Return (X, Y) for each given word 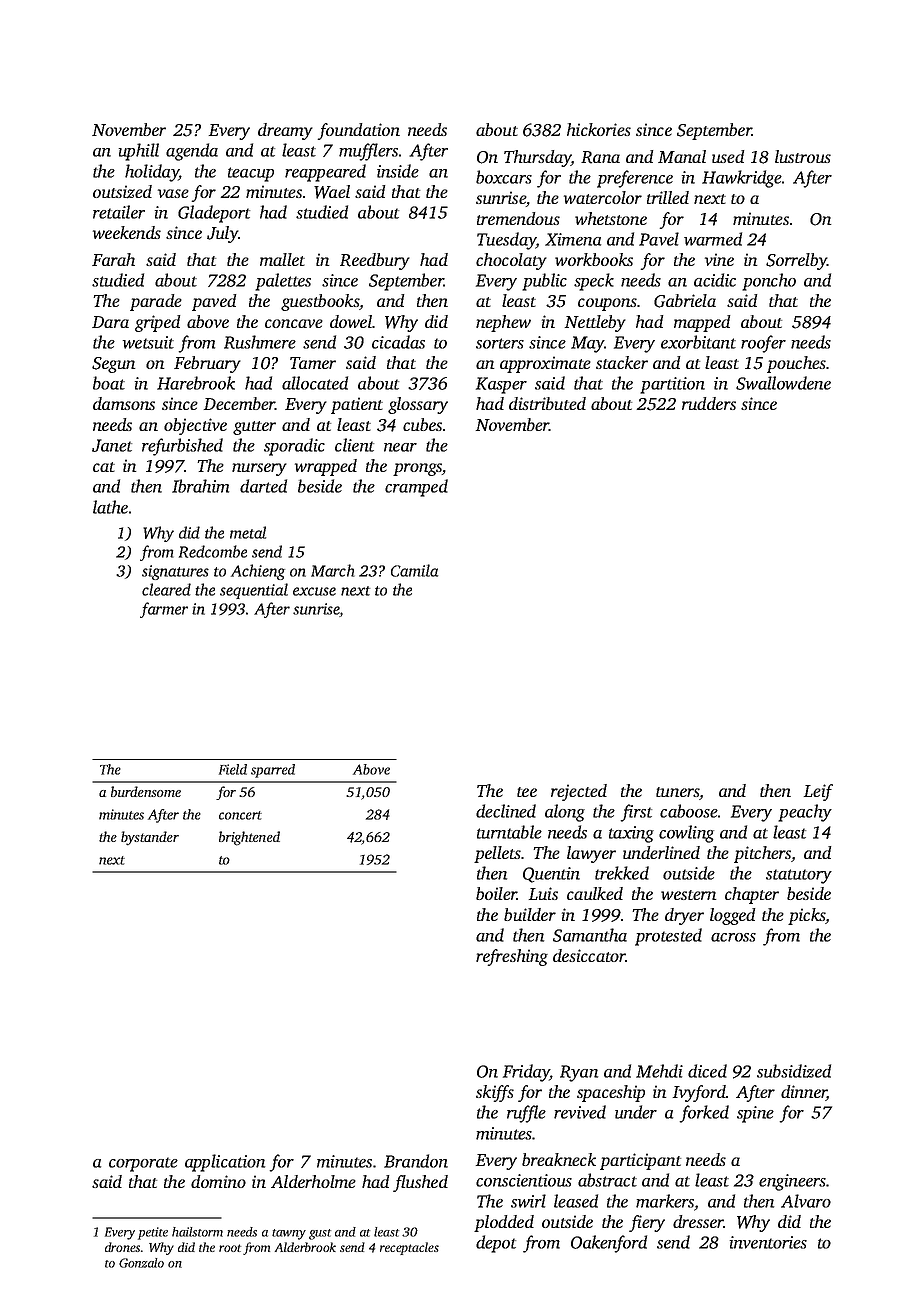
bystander (150, 838)
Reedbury (375, 261)
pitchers (762, 854)
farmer (164, 610)
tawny (289, 1234)
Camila (414, 570)
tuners (678, 793)
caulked (595, 893)
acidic (715, 280)
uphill (139, 152)
